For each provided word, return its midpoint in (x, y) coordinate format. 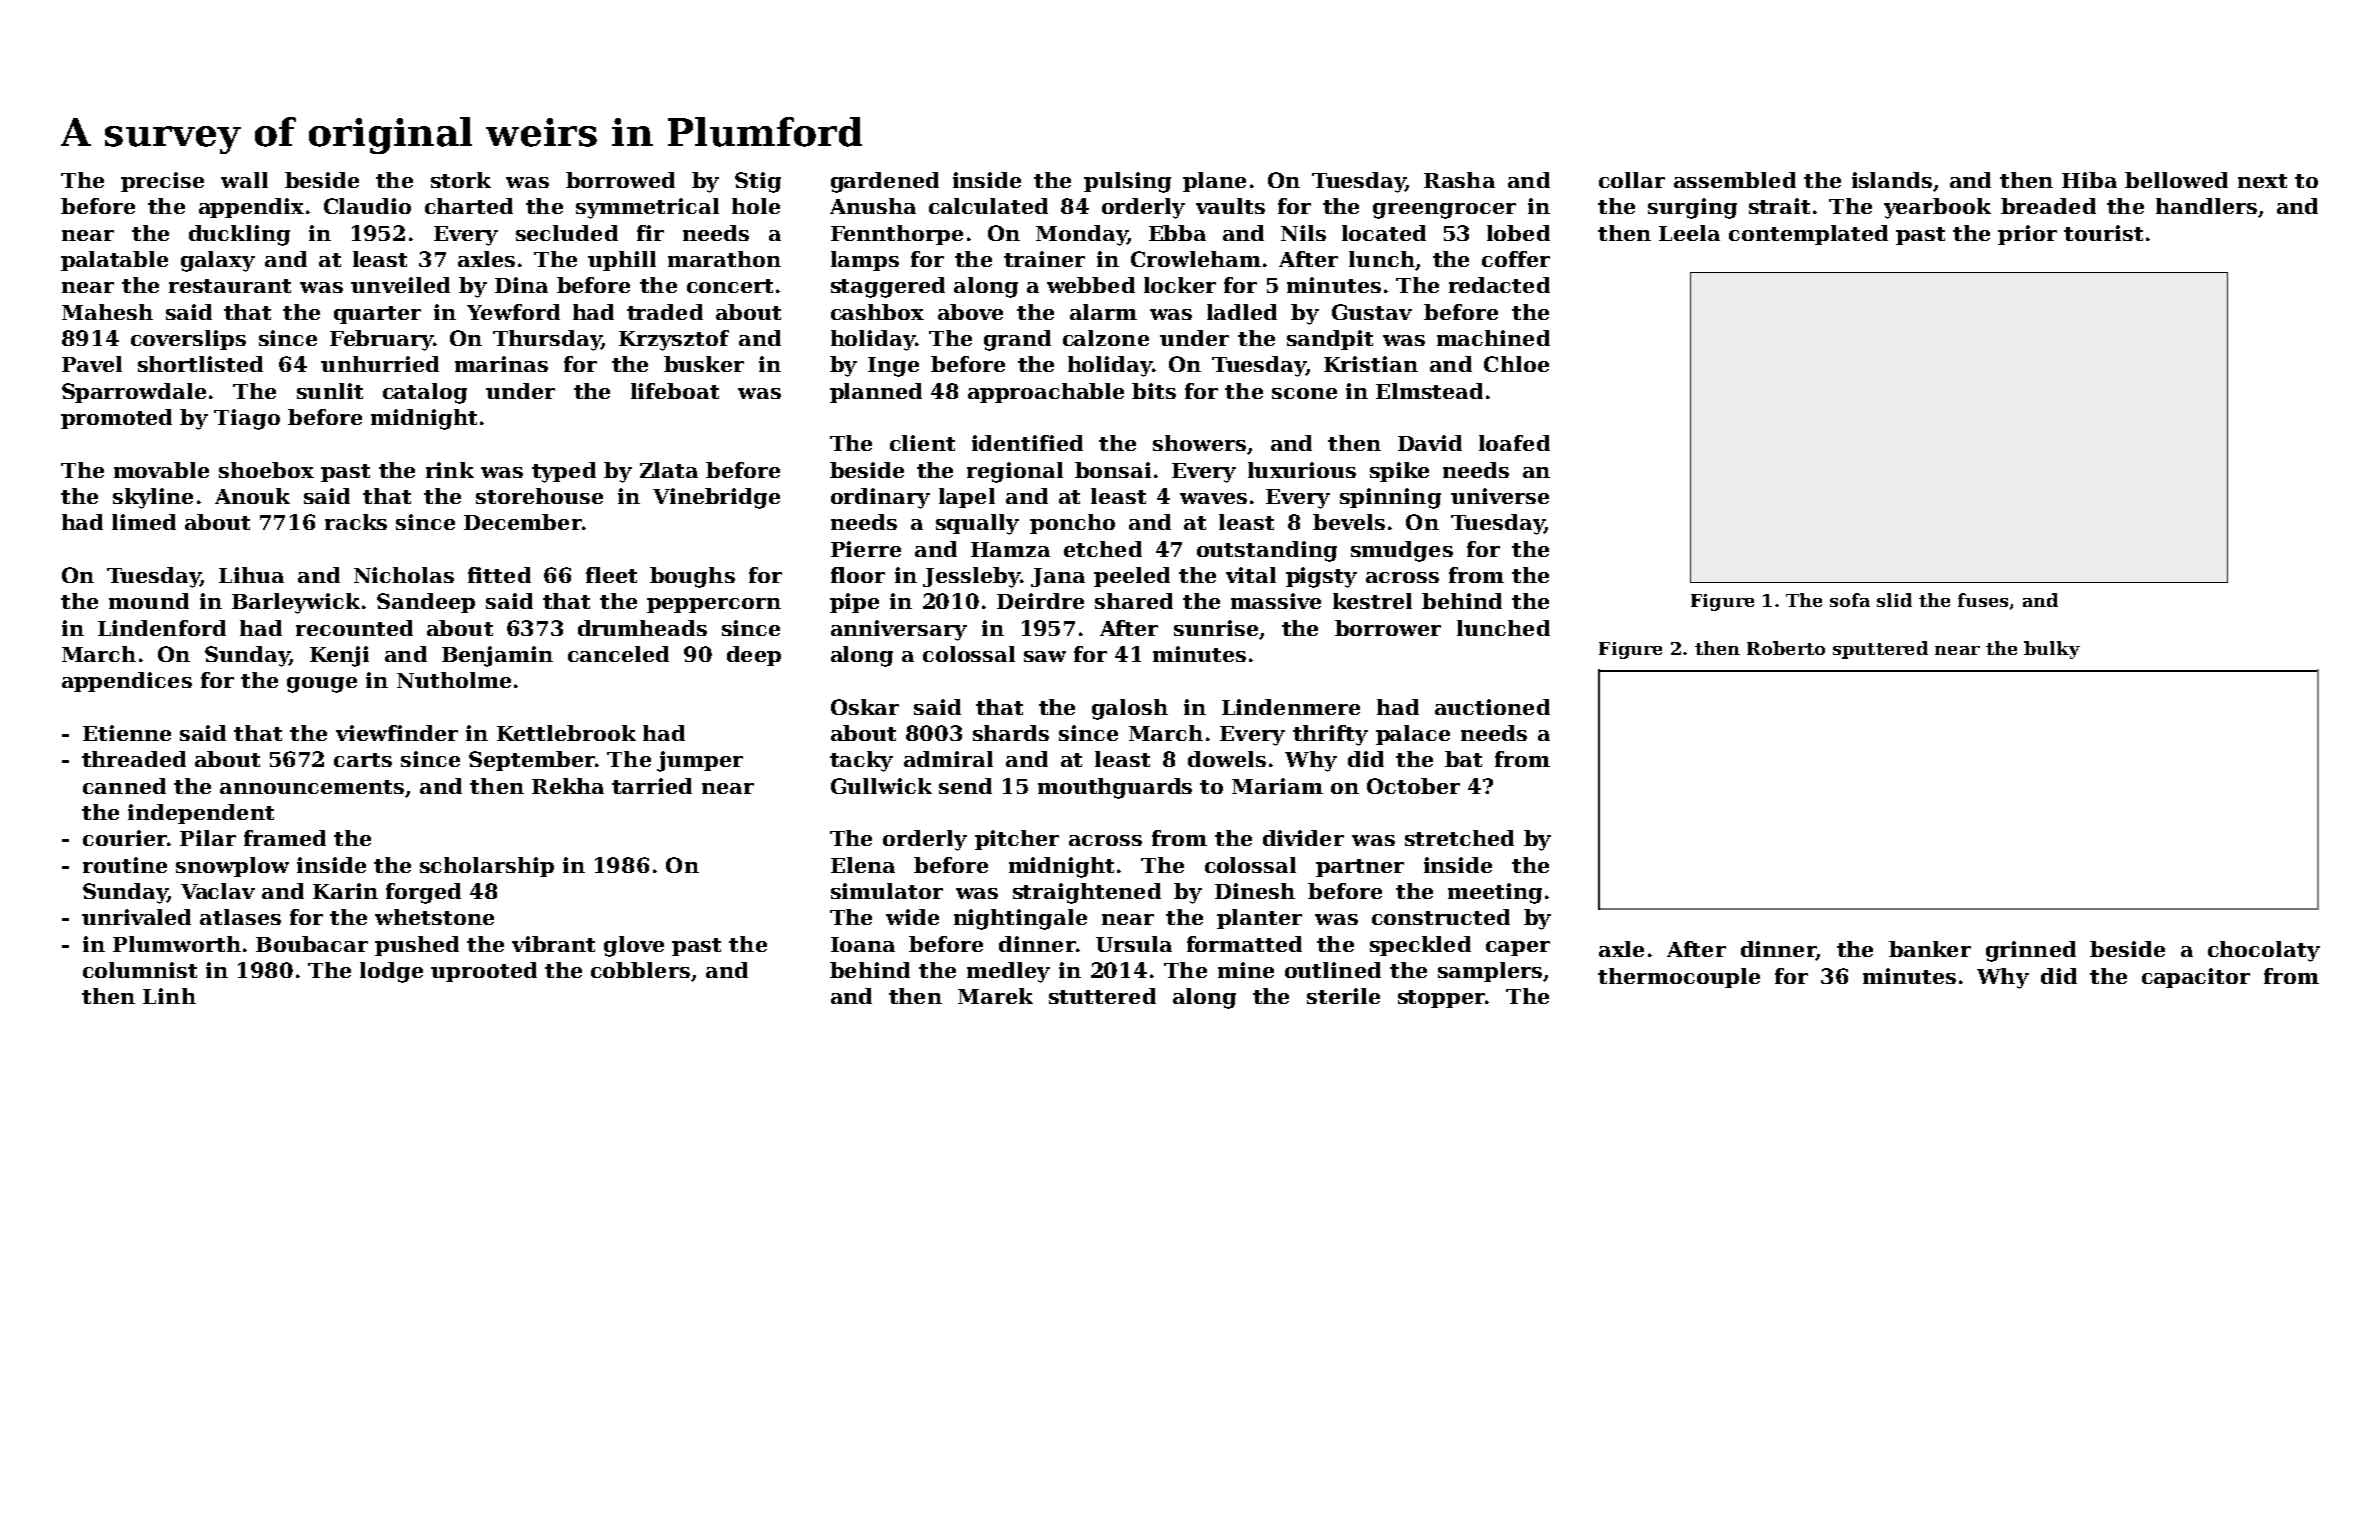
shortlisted (200, 364)
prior (2027, 235)
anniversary (899, 630)
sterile (1343, 996)
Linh (169, 996)
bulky (2052, 650)
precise (162, 182)
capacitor (2196, 978)
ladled (1242, 312)
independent (201, 814)
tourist (2103, 233)
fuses (1983, 600)
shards (1011, 733)
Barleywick (296, 603)
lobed (1518, 233)
